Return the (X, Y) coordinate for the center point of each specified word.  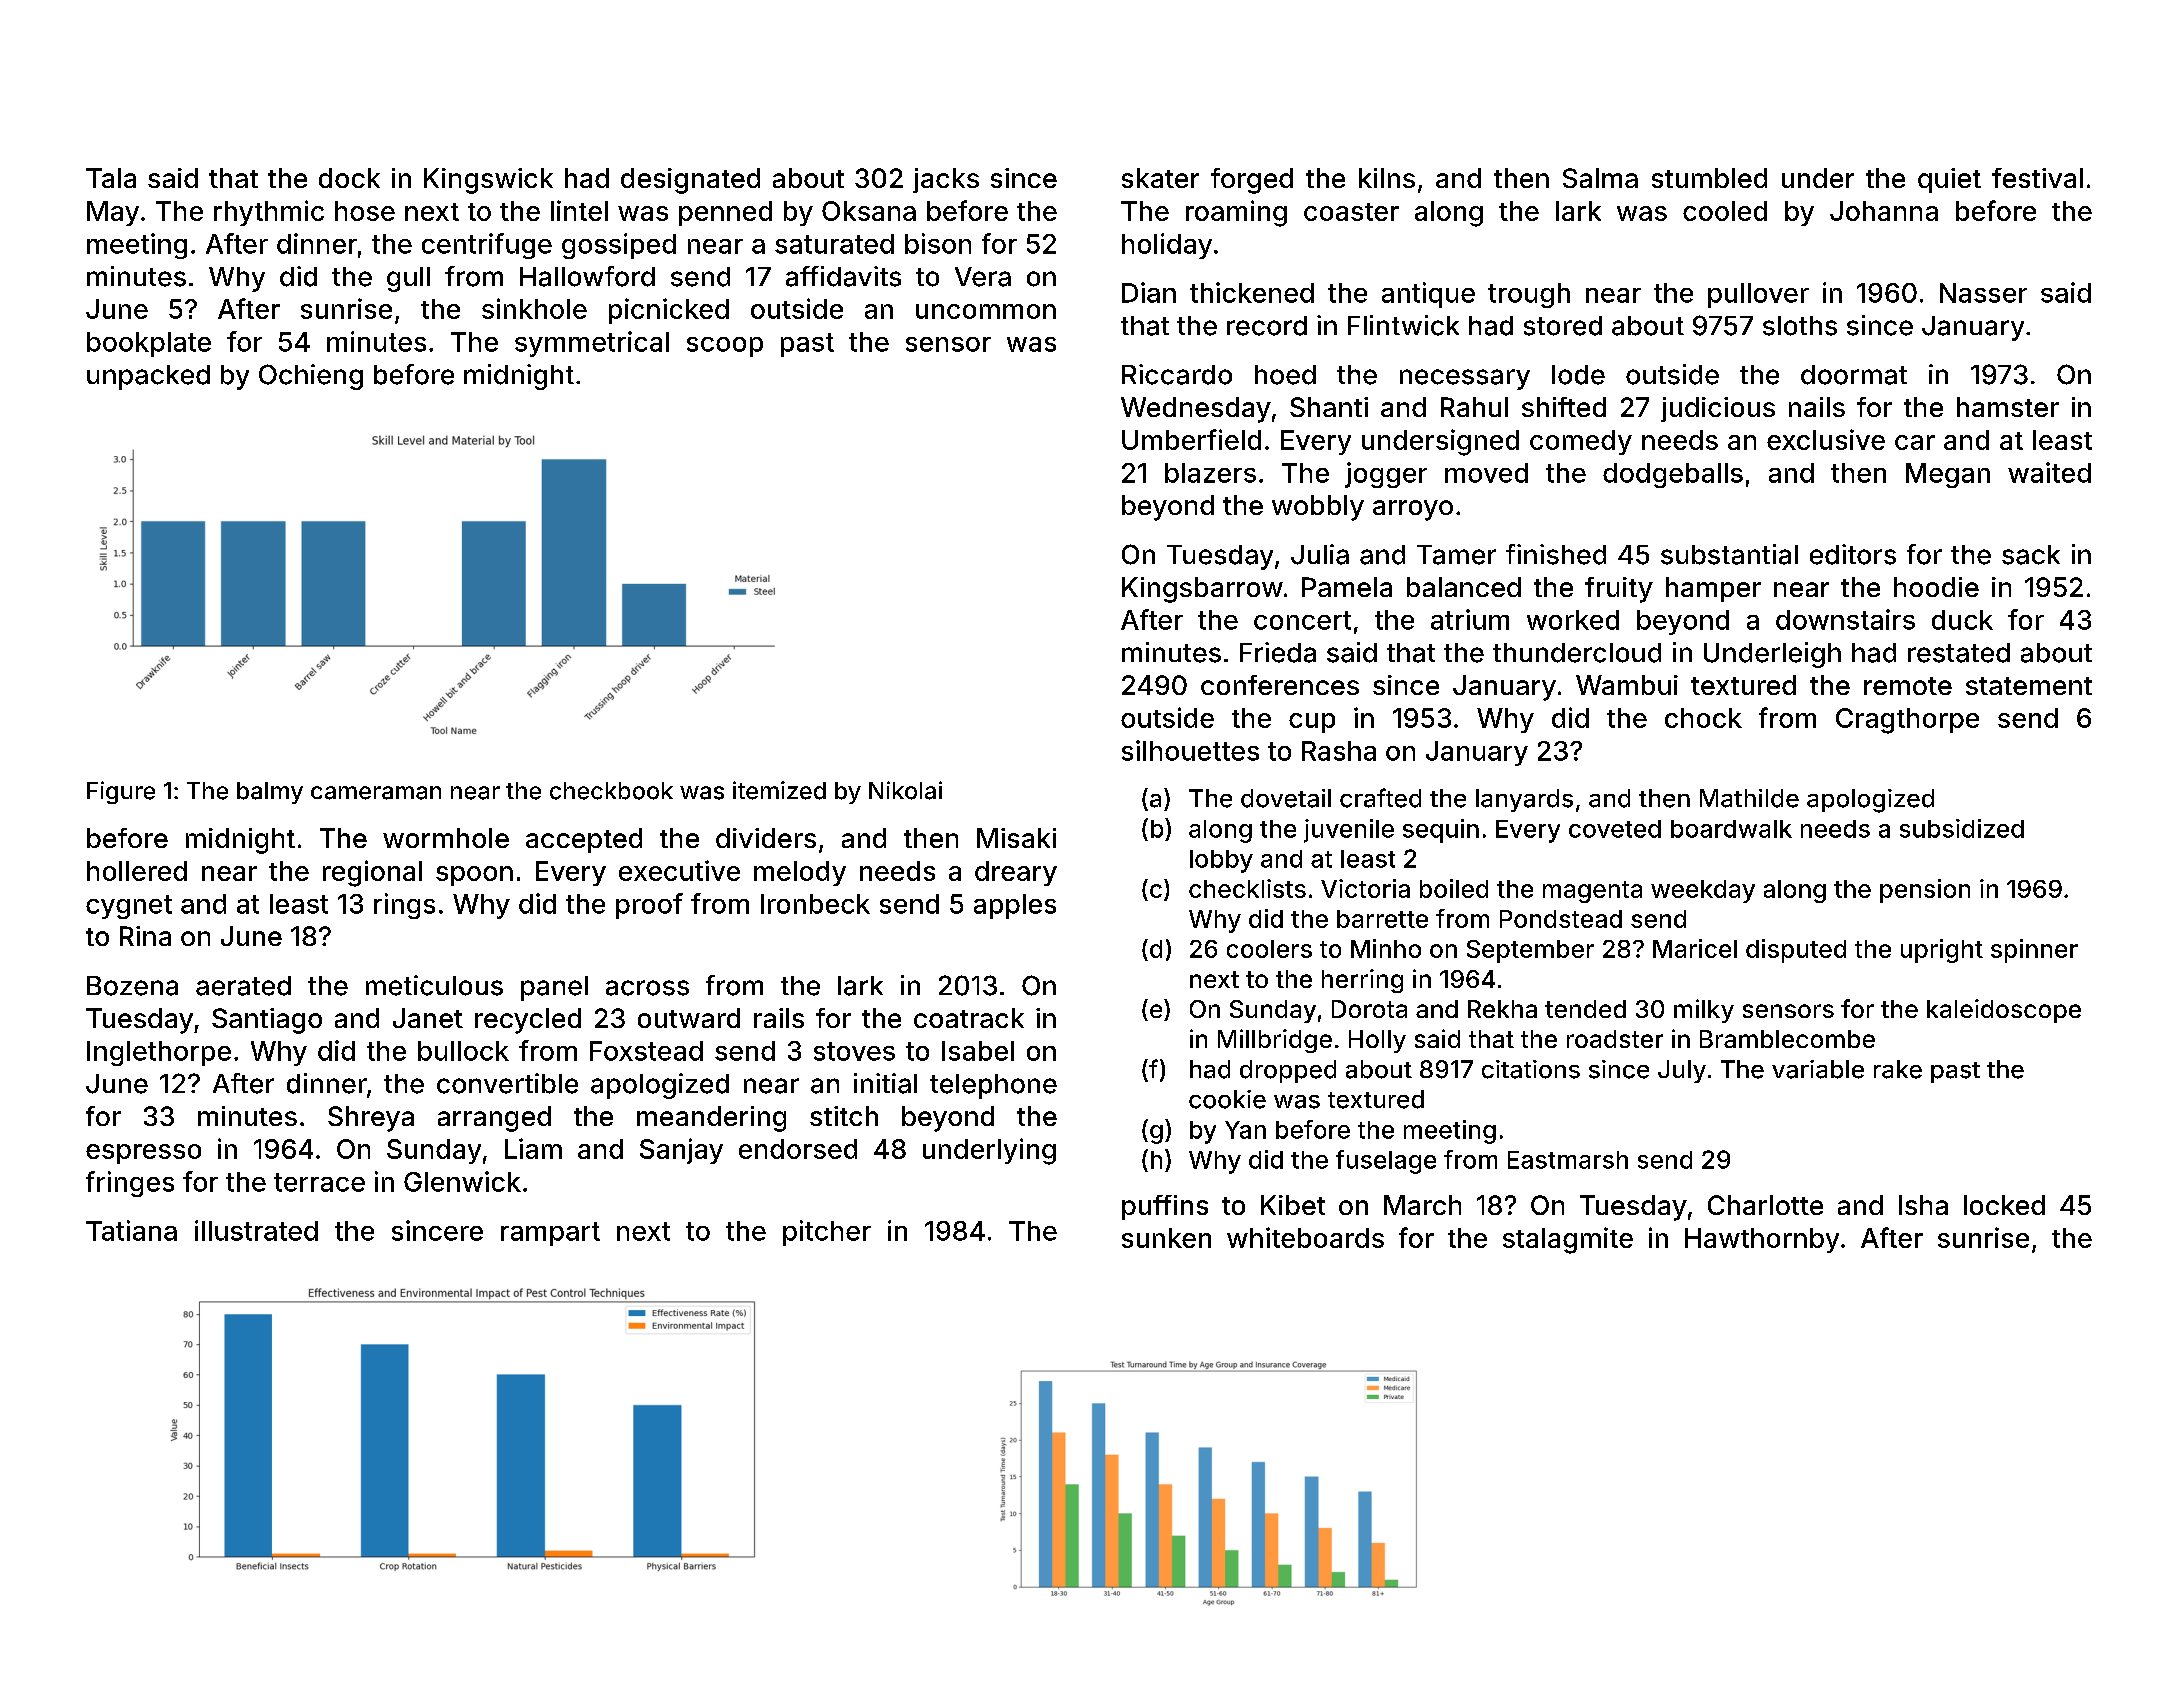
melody (800, 873)
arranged (494, 1119)
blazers (1210, 473)
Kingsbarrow (1202, 590)
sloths (1800, 326)
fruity (1619, 590)
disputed (1796, 951)
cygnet (129, 907)
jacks (946, 180)
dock (349, 178)
